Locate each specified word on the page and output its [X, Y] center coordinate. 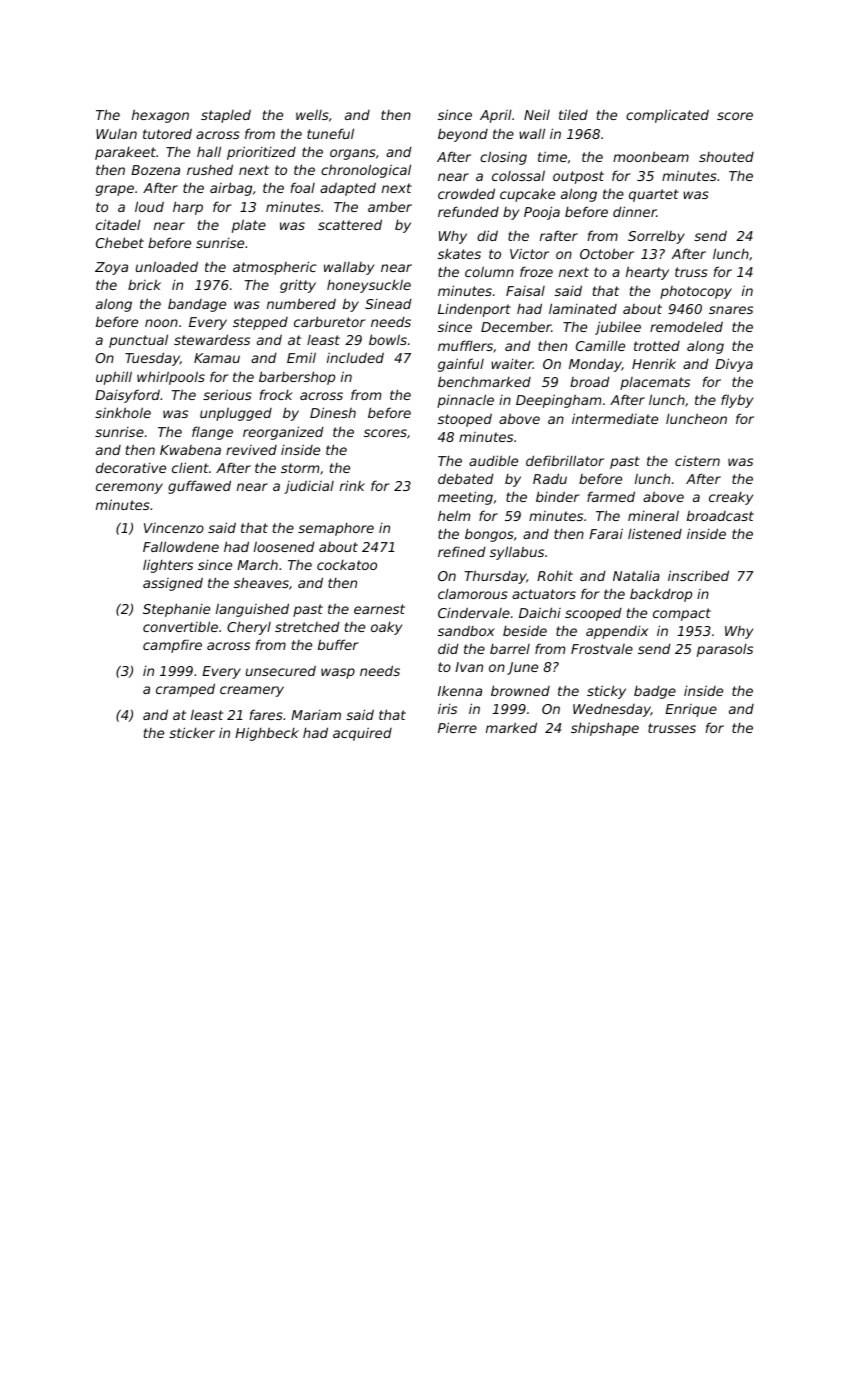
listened [655, 533]
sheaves [261, 582]
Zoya [111, 268]
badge [655, 692]
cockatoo [347, 565]
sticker [192, 732]
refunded [468, 211]
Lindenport [474, 310]
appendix [617, 632]
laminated [583, 308]
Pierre [457, 727]
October [607, 253]
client [190, 467]
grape [115, 190]
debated [466, 478]
